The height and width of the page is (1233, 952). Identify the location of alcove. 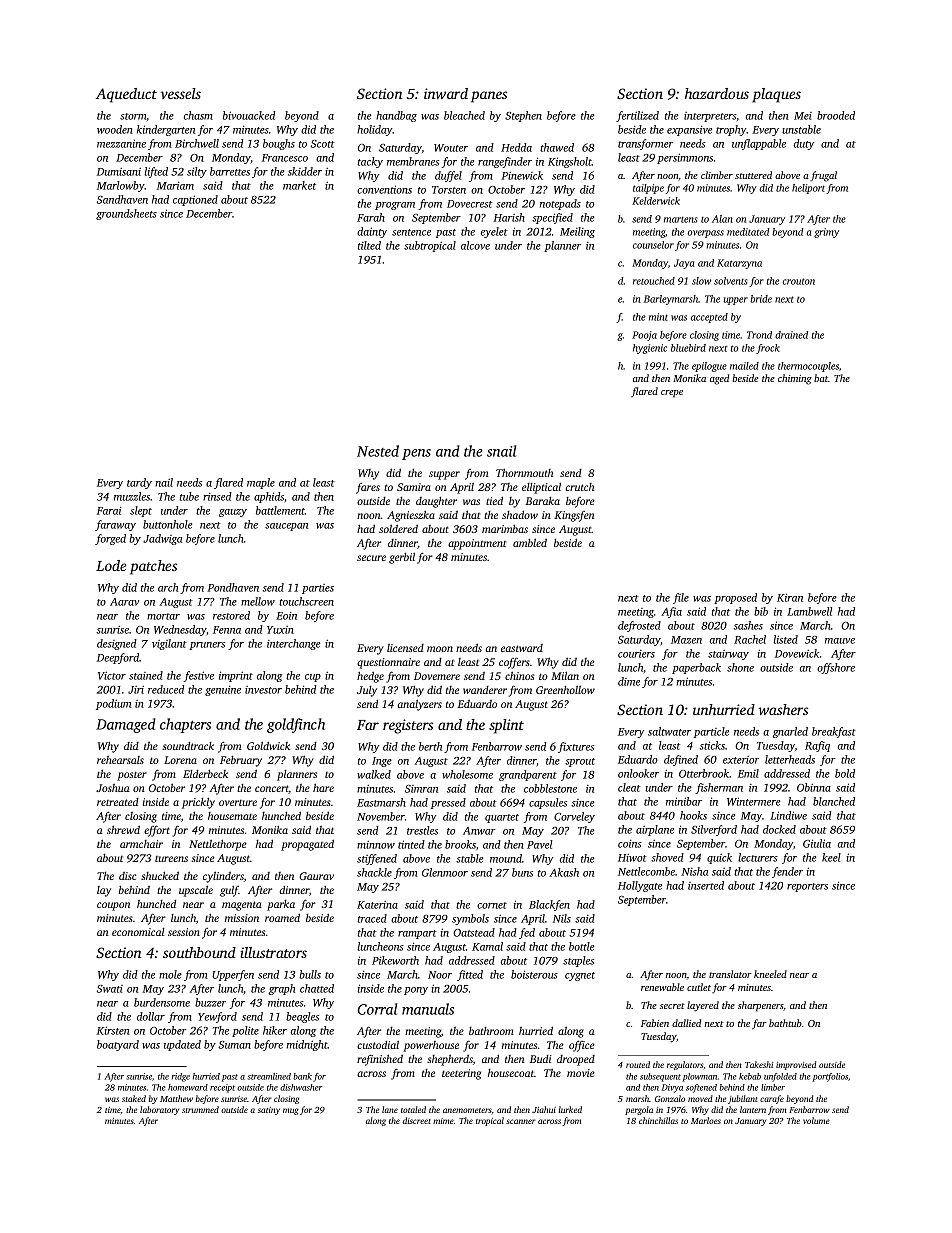
(475, 245).
